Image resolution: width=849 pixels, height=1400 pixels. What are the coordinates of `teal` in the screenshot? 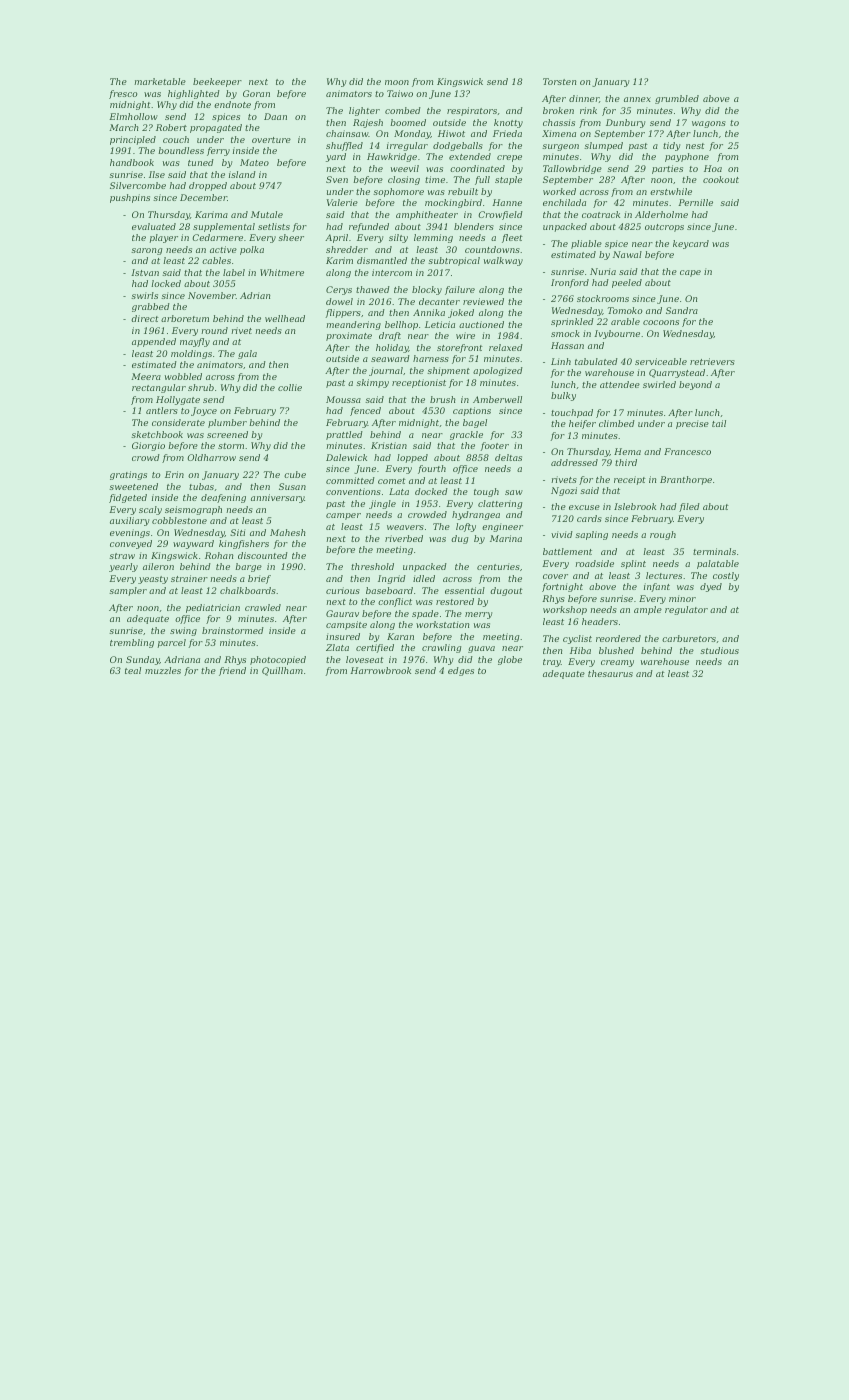 It's located at (133, 670).
